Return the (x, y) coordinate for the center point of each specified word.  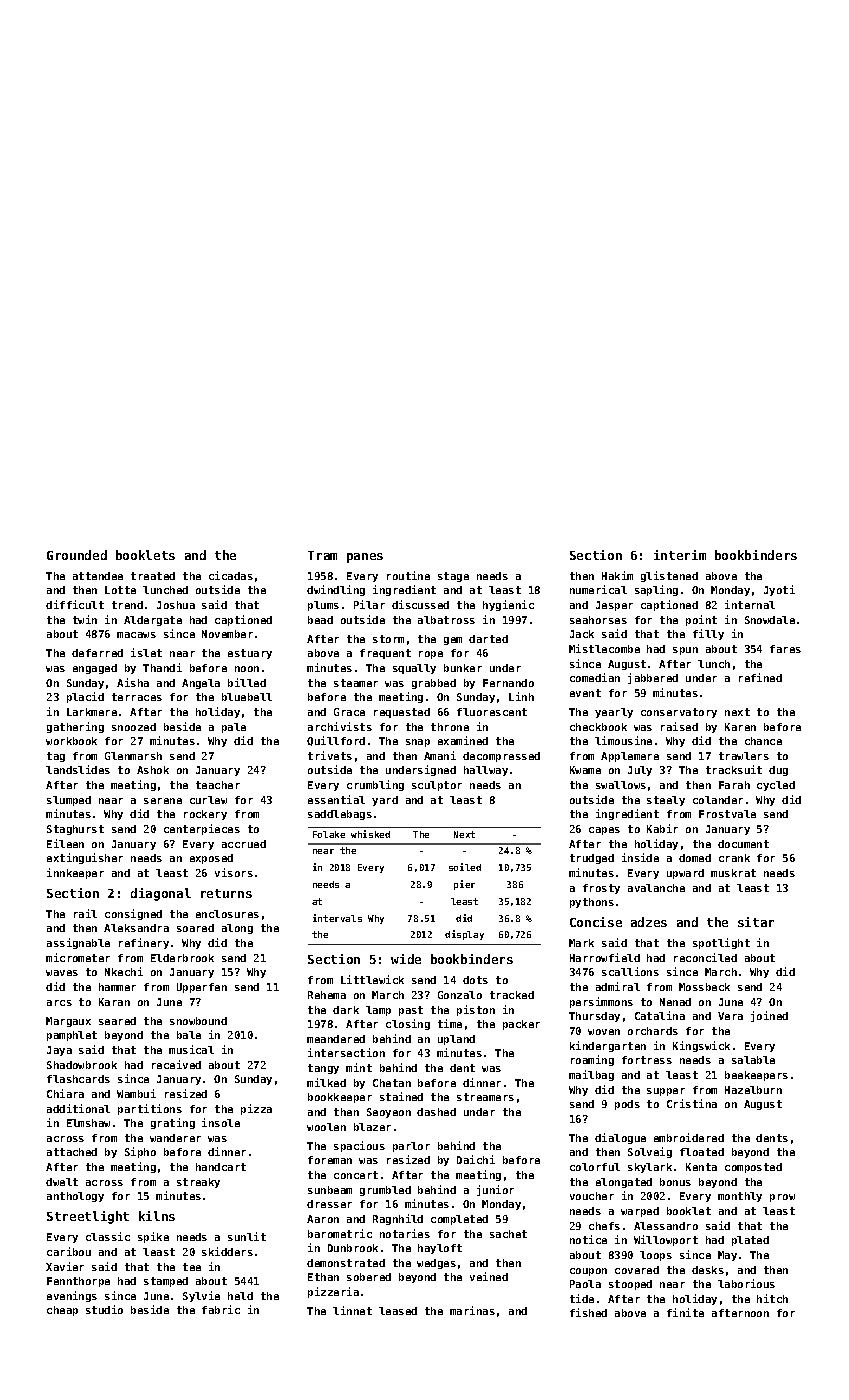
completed (459, 1220)
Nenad (675, 1002)
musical (191, 1049)
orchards (653, 1031)
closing (408, 1024)
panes (365, 558)
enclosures (227, 914)
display (464, 935)
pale (234, 728)
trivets (330, 755)
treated (153, 576)
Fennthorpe (78, 1282)
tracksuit (734, 769)
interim (680, 555)
